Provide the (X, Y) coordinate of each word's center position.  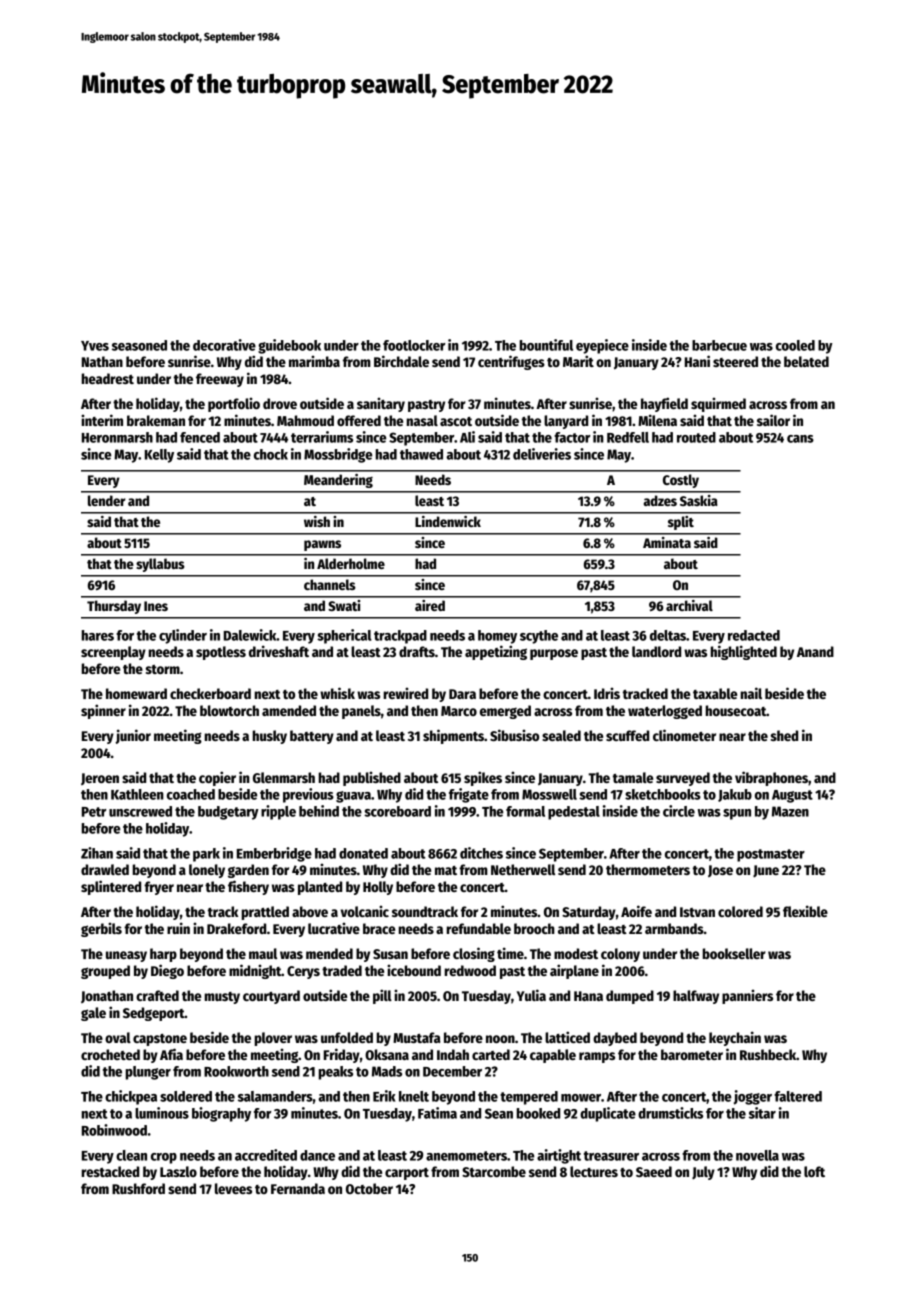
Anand (815, 651)
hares (97, 635)
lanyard (566, 422)
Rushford (138, 1188)
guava (353, 797)
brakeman (156, 420)
